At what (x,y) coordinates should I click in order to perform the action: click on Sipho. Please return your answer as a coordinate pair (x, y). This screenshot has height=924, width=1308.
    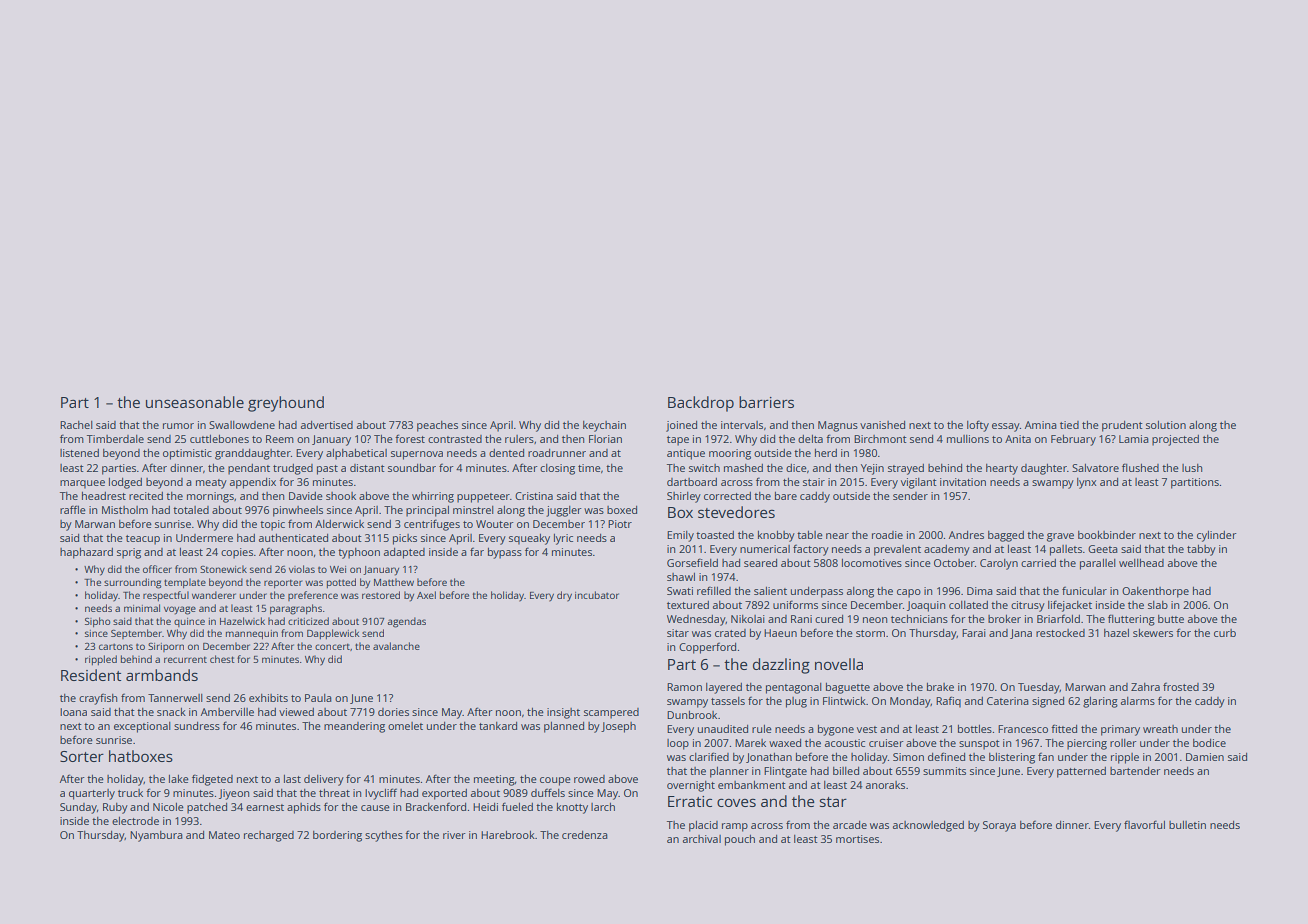
    Looking at the image, I should click on (97, 622).
